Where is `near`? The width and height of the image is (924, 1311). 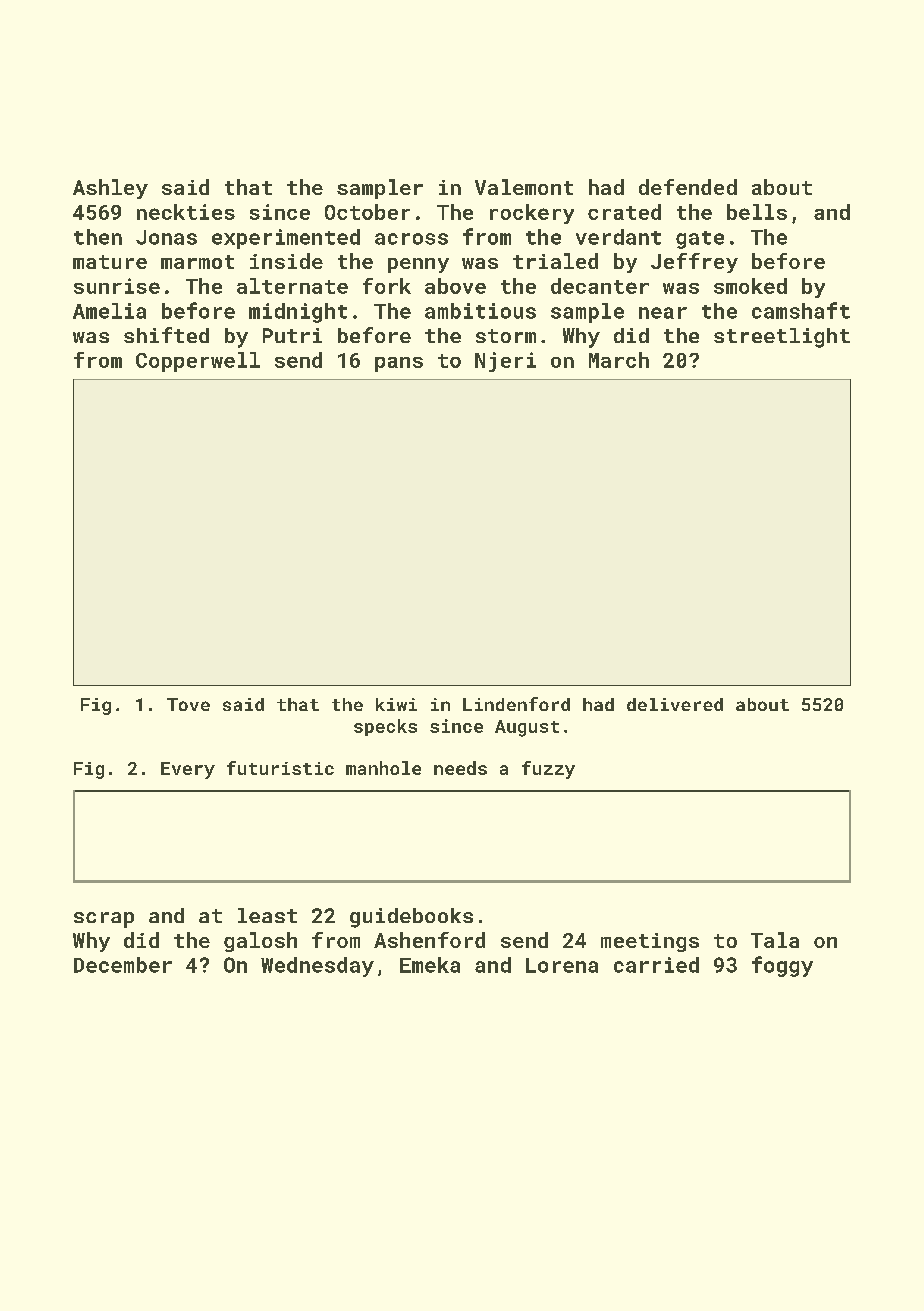
near is located at coordinates (663, 313).
